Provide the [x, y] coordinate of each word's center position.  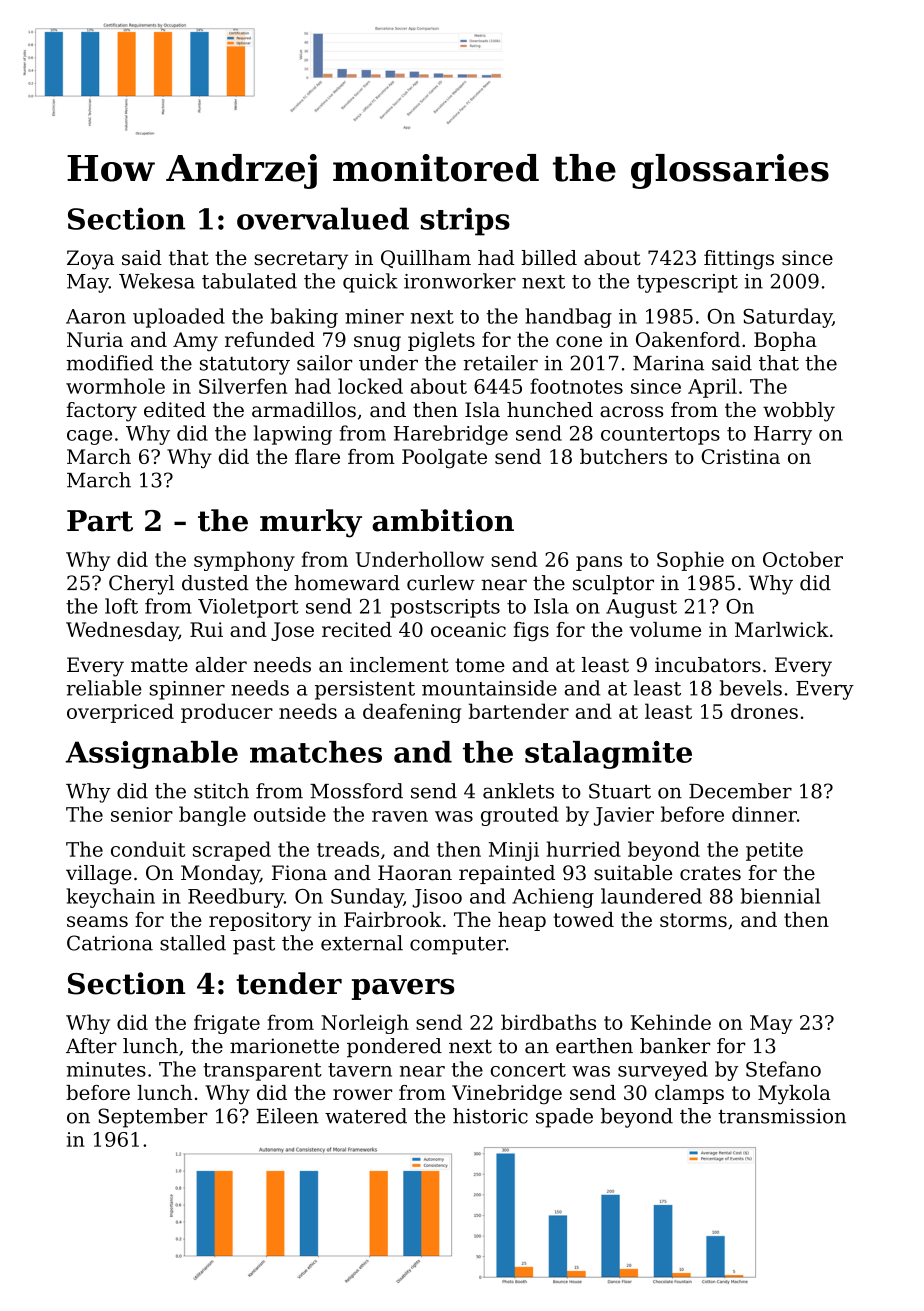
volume [665, 629]
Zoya [90, 260]
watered [366, 1116]
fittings [739, 260]
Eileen [288, 1116]
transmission [782, 1116]
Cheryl [141, 585]
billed [549, 258]
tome [480, 665]
